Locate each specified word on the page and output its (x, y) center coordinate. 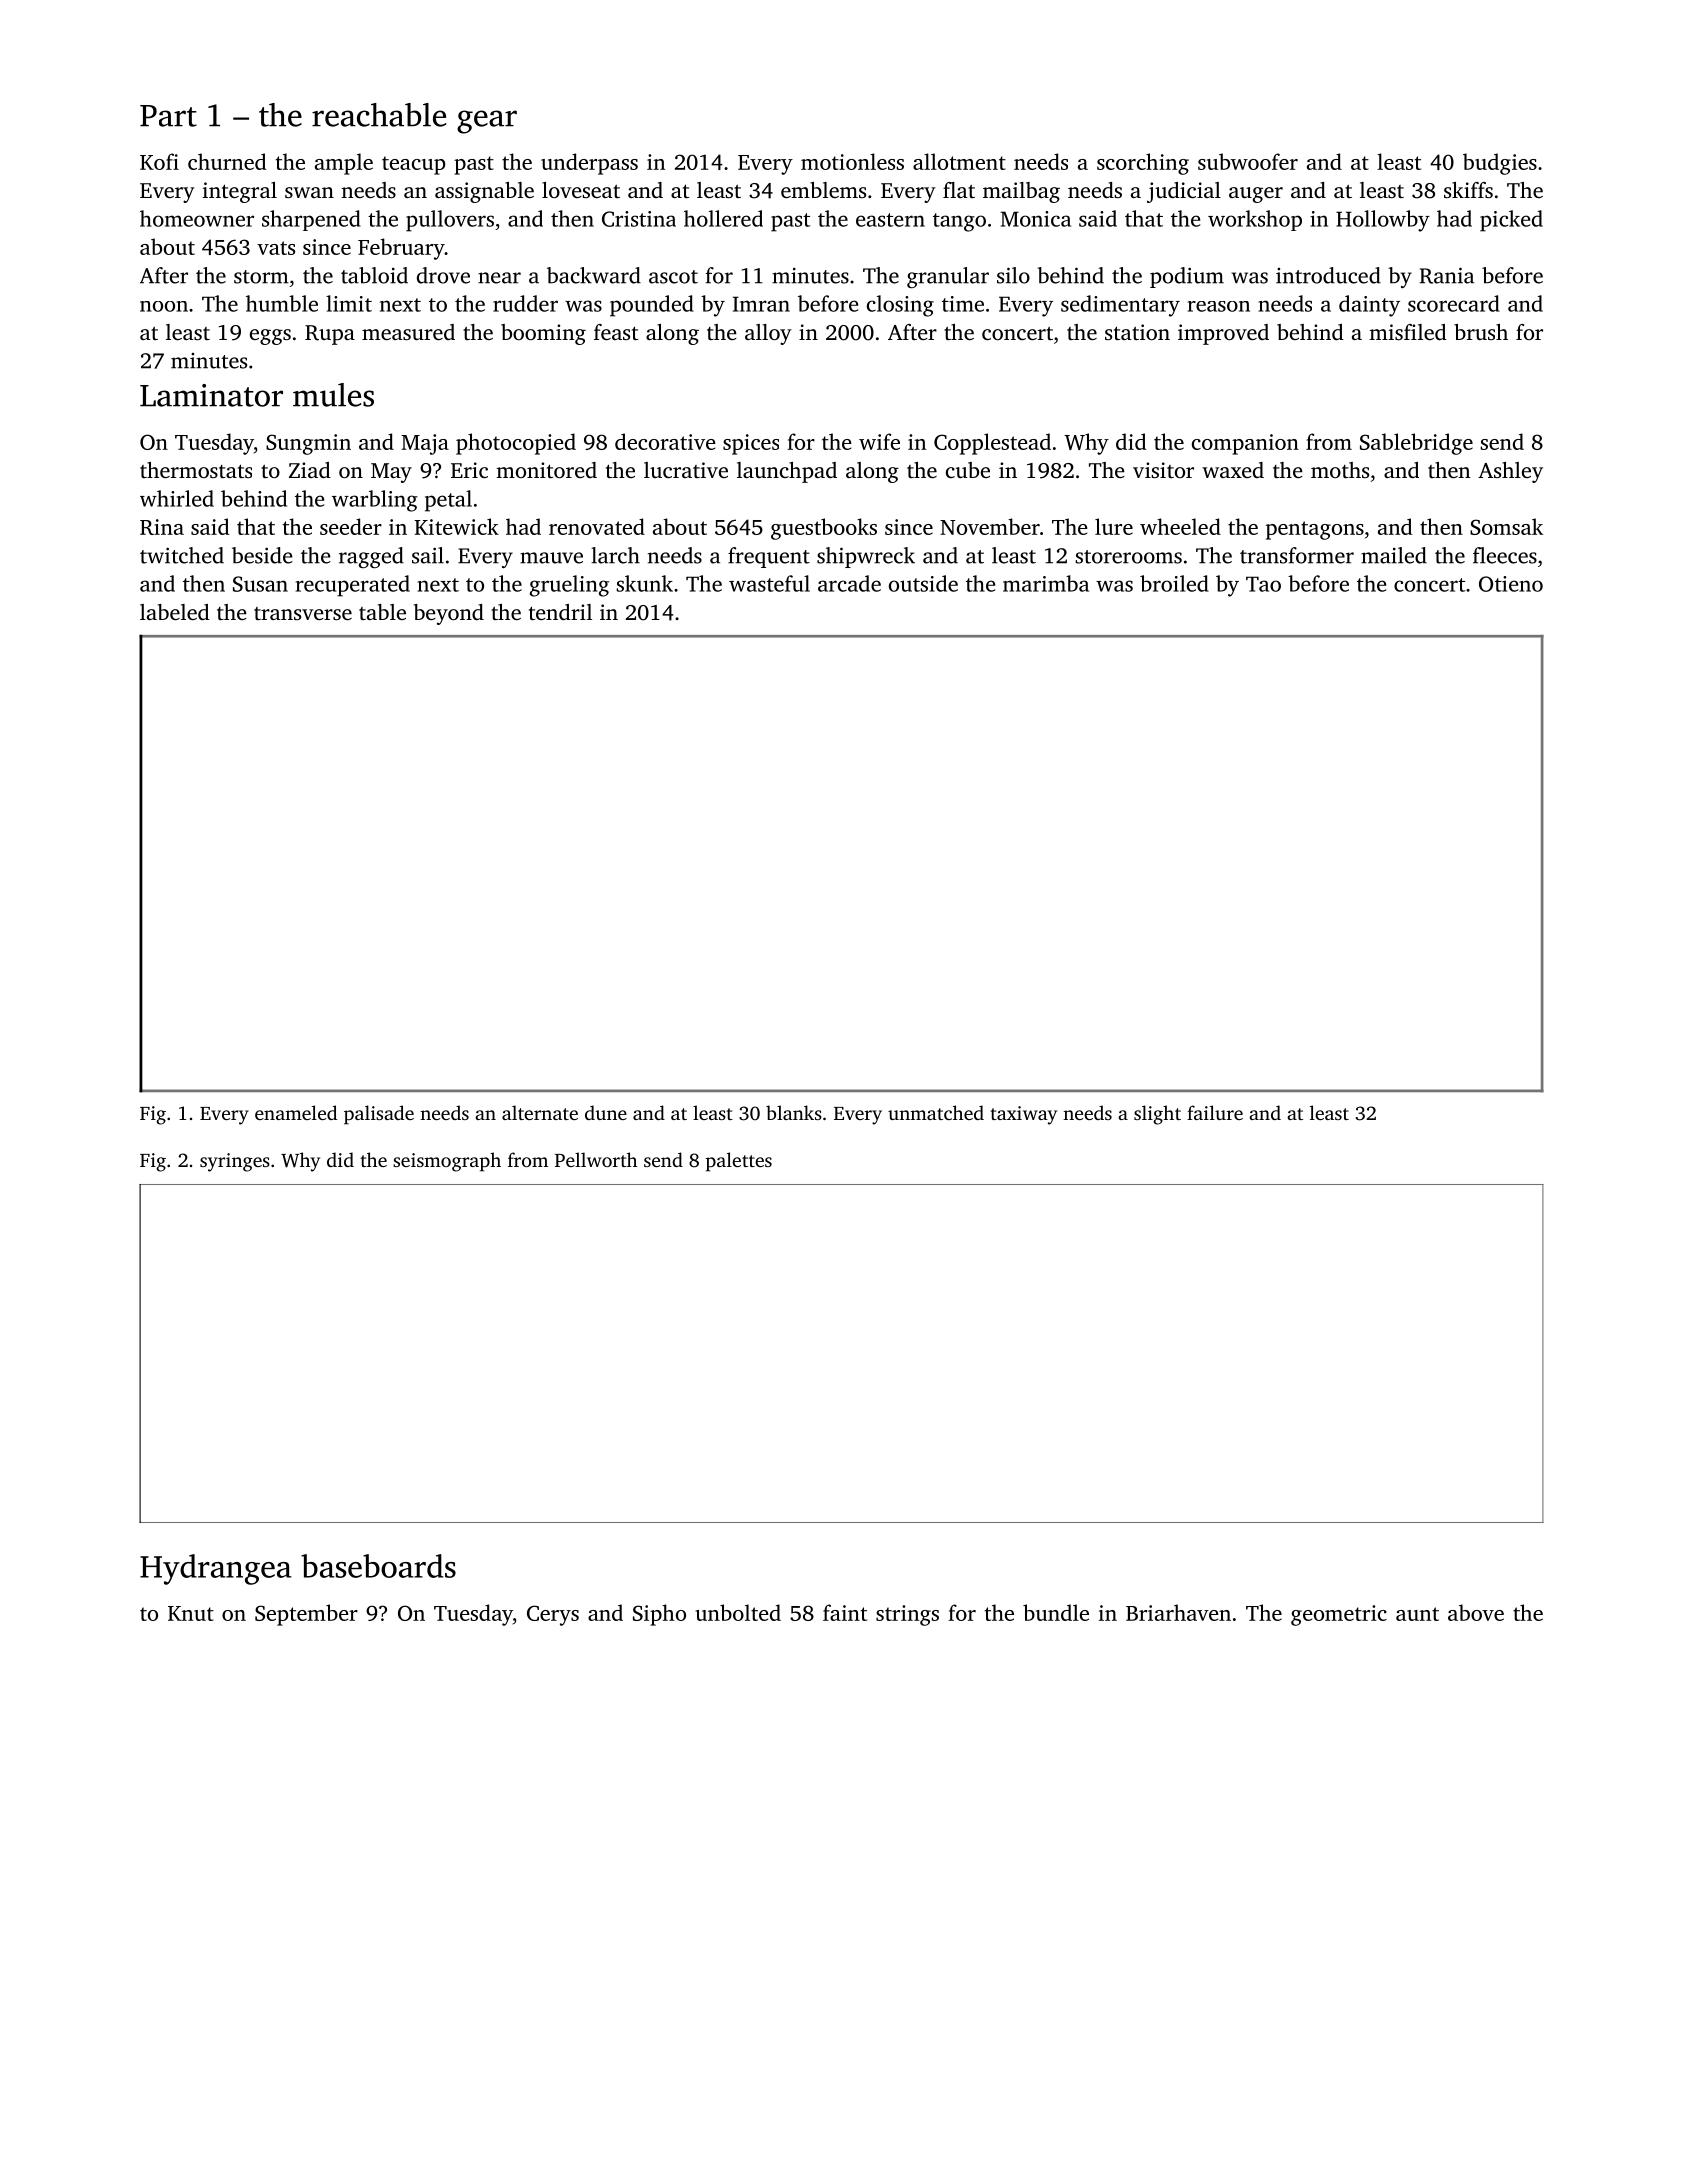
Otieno (1511, 584)
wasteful (769, 583)
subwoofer (1248, 161)
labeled (175, 612)
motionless (852, 161)
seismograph (447, 1162)
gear (487, 122)
